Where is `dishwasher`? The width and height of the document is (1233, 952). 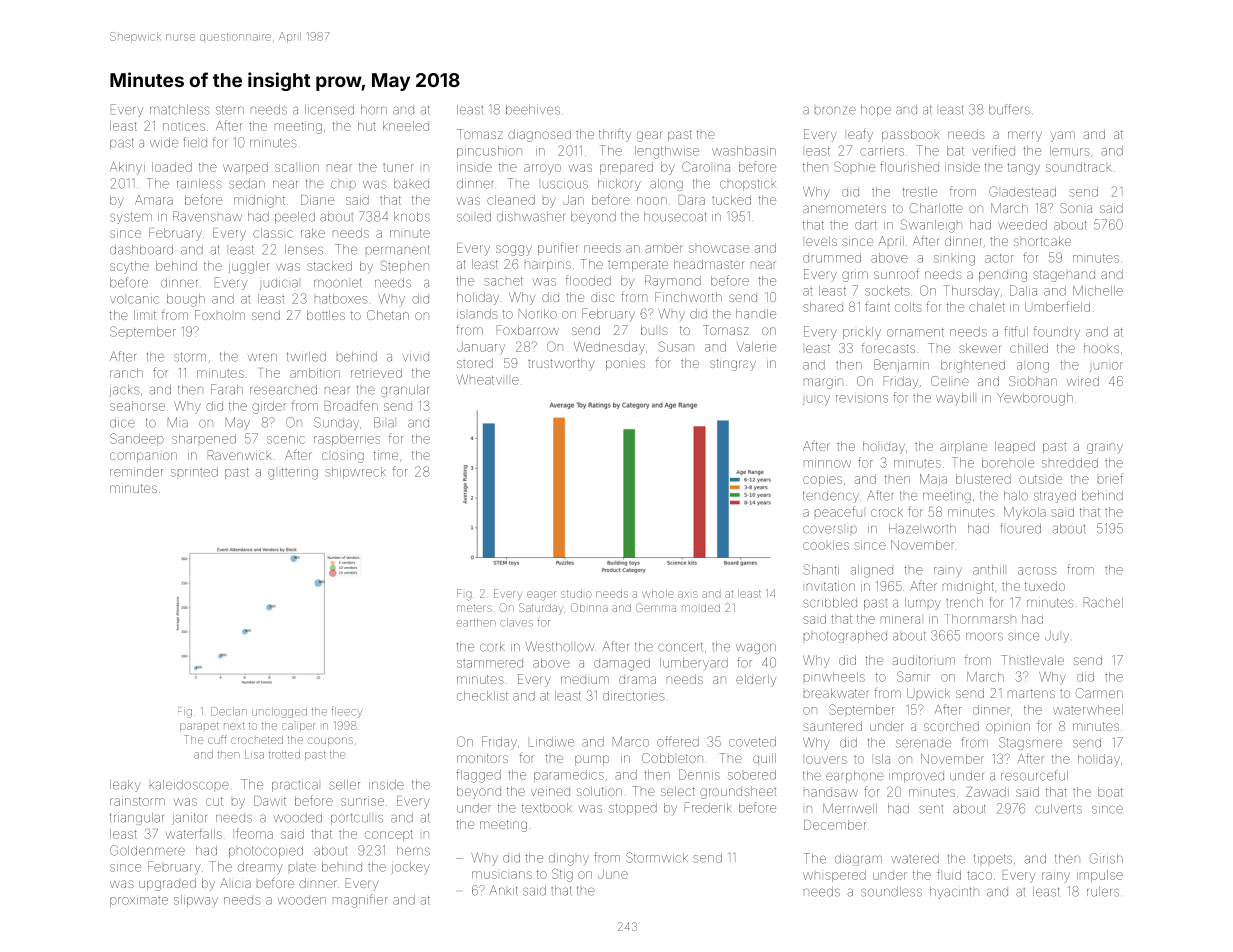 dishwasher is located at coordinates (531, 217).
